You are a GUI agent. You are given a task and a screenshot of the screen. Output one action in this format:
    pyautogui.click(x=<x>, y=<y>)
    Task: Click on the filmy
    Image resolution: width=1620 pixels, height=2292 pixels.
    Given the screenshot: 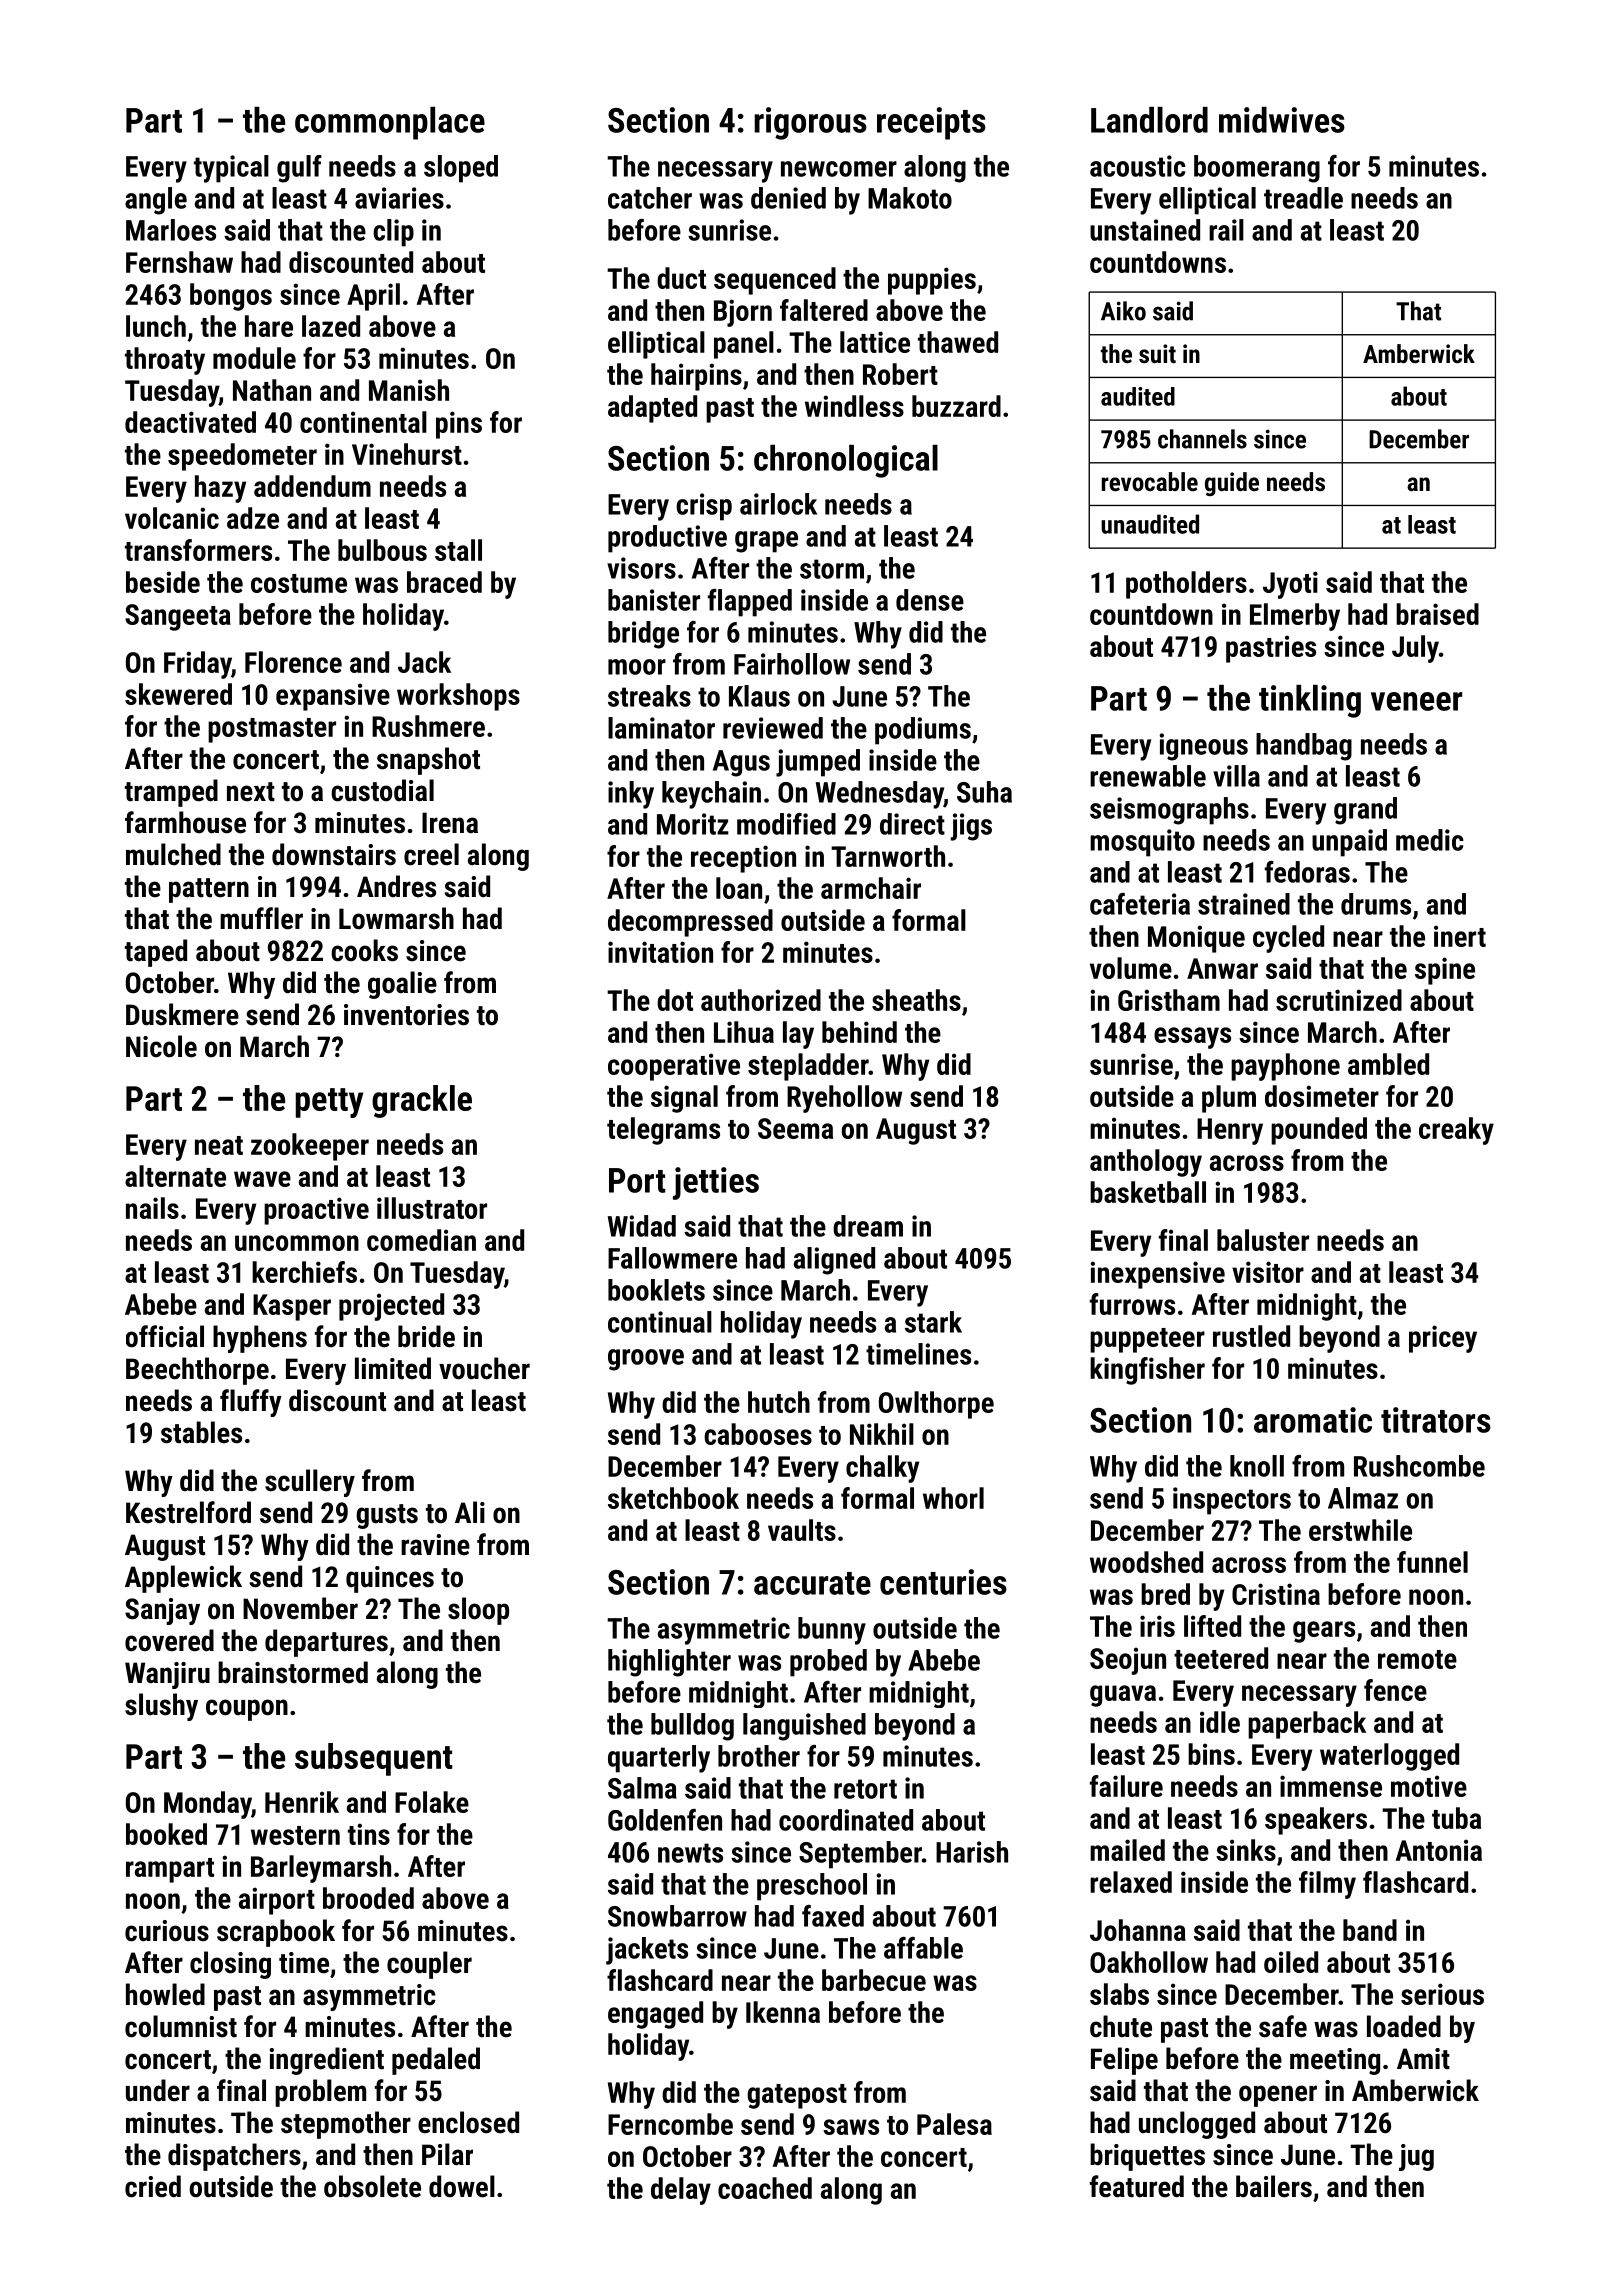 What is the action you would take?
    pyautogui.click(x=1327, y=1885)
